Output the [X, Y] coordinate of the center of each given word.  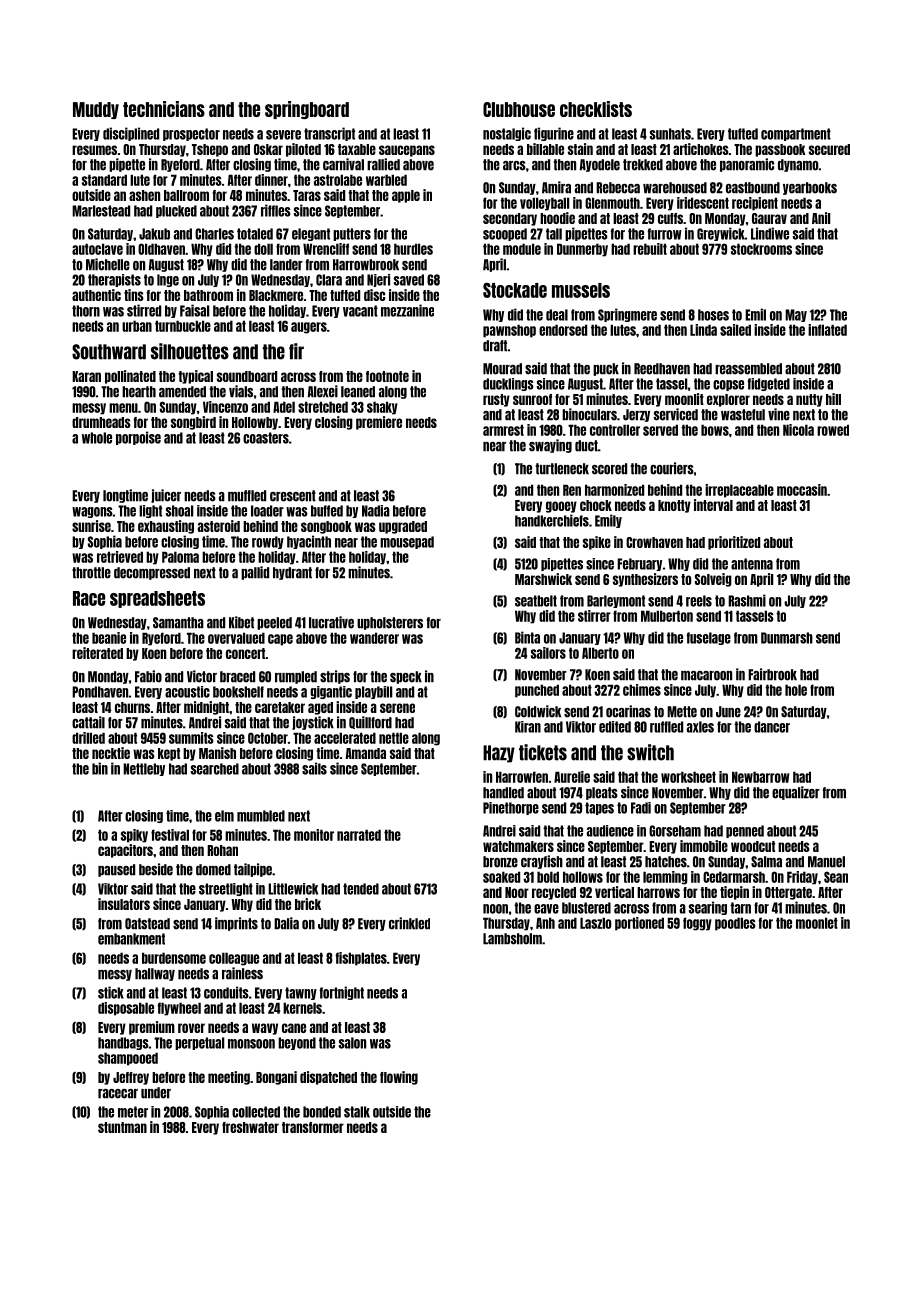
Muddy [96, 110]
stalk [357, 1112]
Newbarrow [760, 777]
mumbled [261, 816]
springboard [307, 110]
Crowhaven [654, 542]
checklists [596, 109]
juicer [166, 496]
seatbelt [536, 601]
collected [256, 1112]
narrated [359, 835]
